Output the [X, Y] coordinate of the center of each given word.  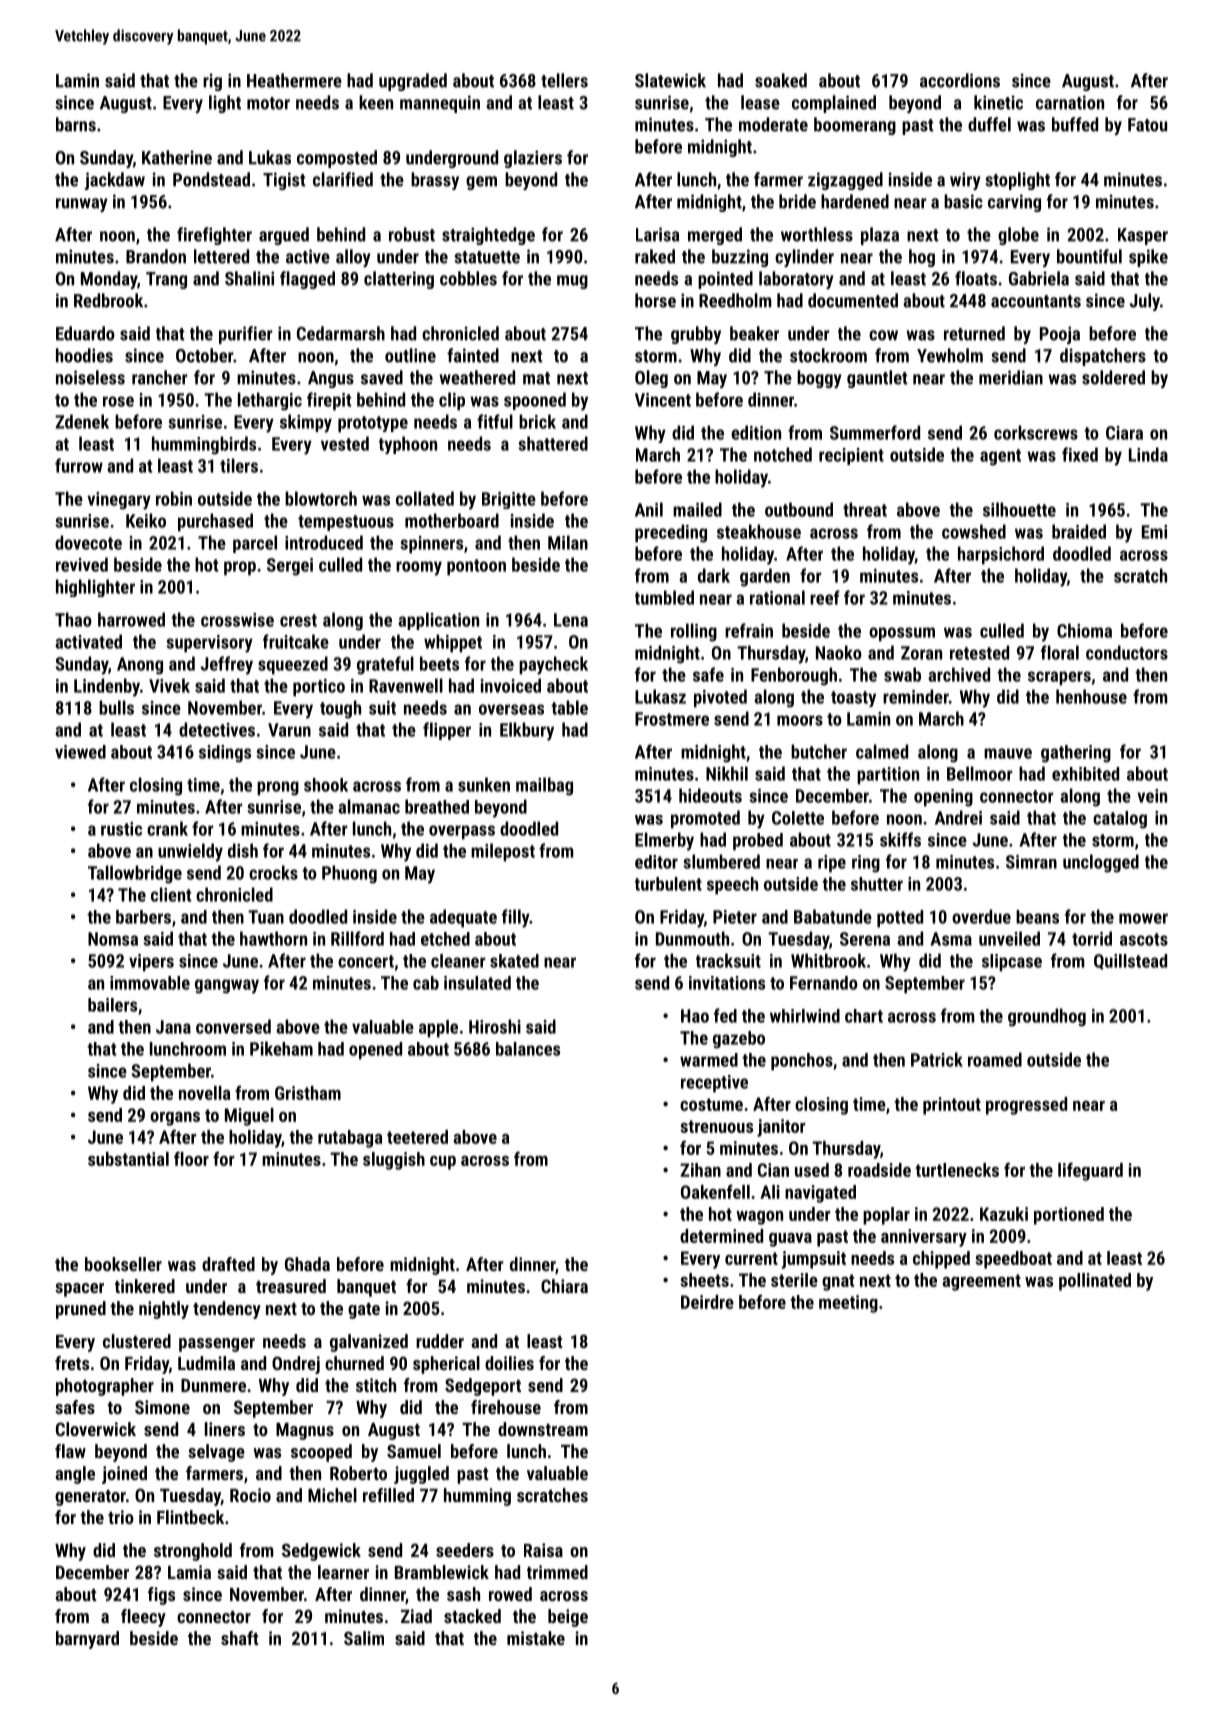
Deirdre [707, 1302]
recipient [851, 456]
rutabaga [350, 1139]
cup [443, 1163]
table [569, 707]
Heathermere [294, 80]
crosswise [237, 620]
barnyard [87, 1640]
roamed [995, 1059]
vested [345, 443]
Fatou [1147, 125]
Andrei [958, 817]
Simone [162, 1407]
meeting [848, 1304]
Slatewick [670, 80]
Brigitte [509, 500]
